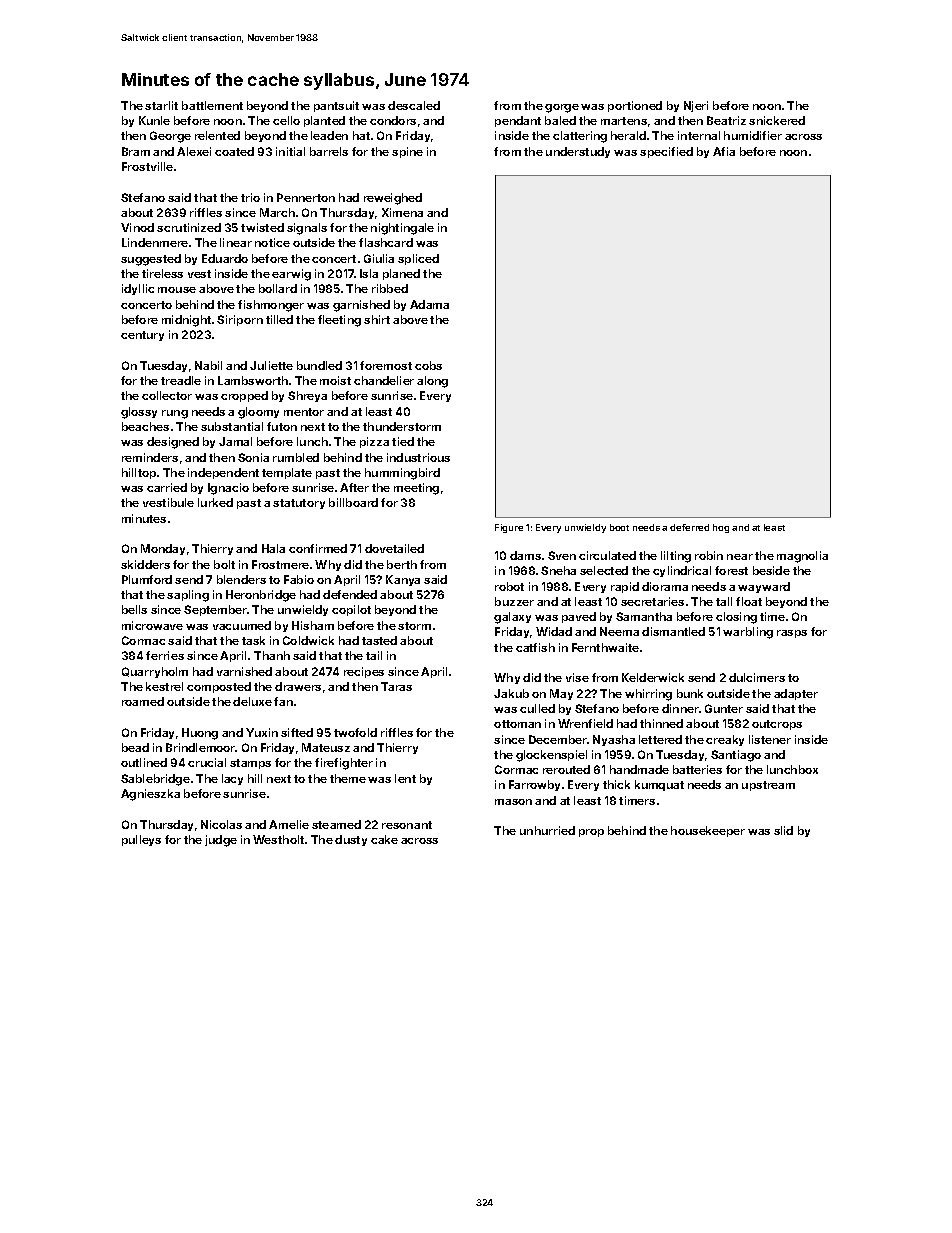 This document has width=952, height=1233. What do you see at coordinates (689, 527) in the document?
I see `deferred` at bounding box center [689, 527].
